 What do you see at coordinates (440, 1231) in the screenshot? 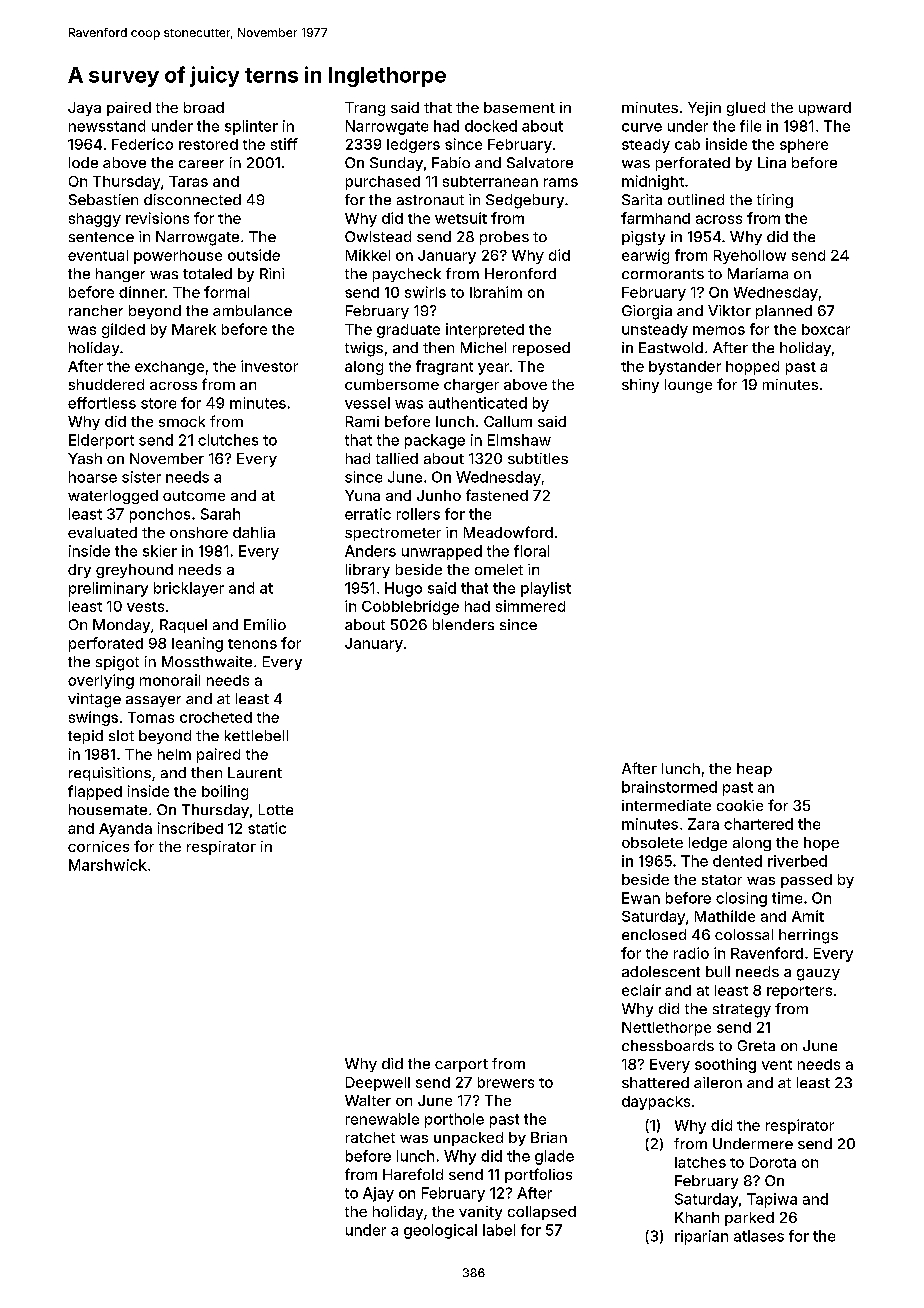
I see `geological` at bounding box center [440, 1231].
